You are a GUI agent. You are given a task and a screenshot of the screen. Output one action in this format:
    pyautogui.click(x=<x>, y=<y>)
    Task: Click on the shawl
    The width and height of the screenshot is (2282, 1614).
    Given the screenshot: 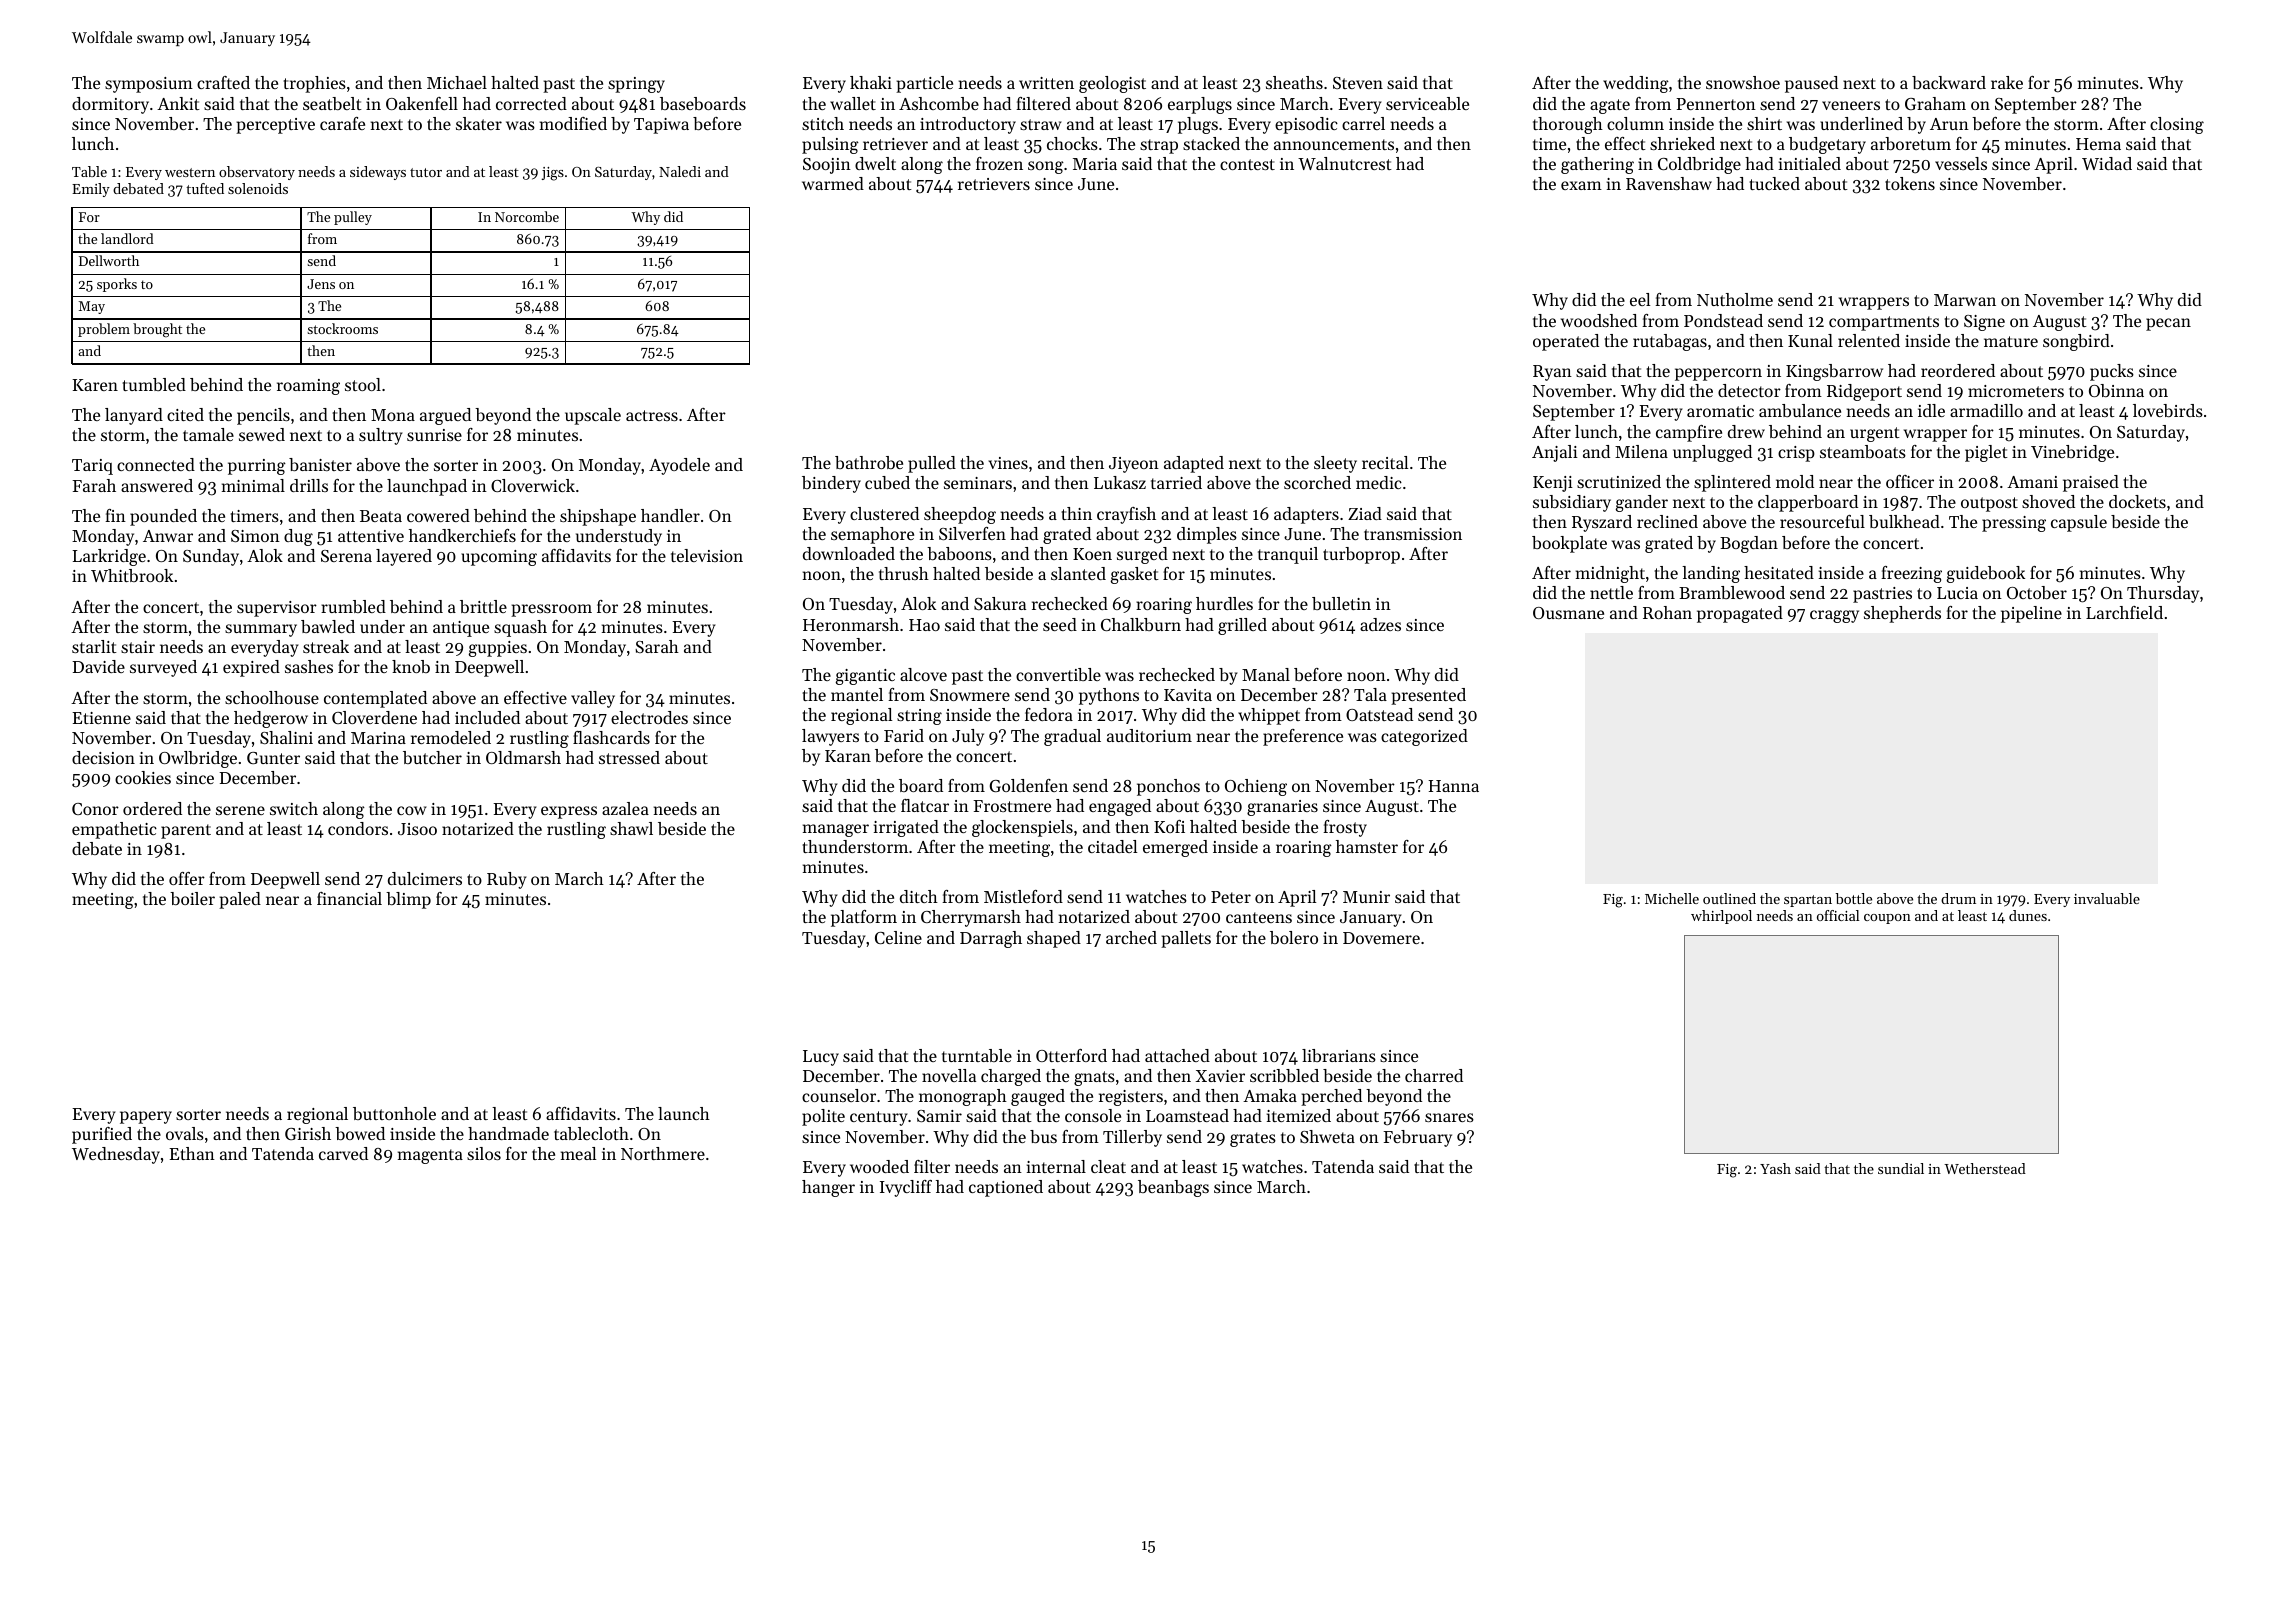 What is the action you would take?
    pyautogui.click(x=631, y=828)
